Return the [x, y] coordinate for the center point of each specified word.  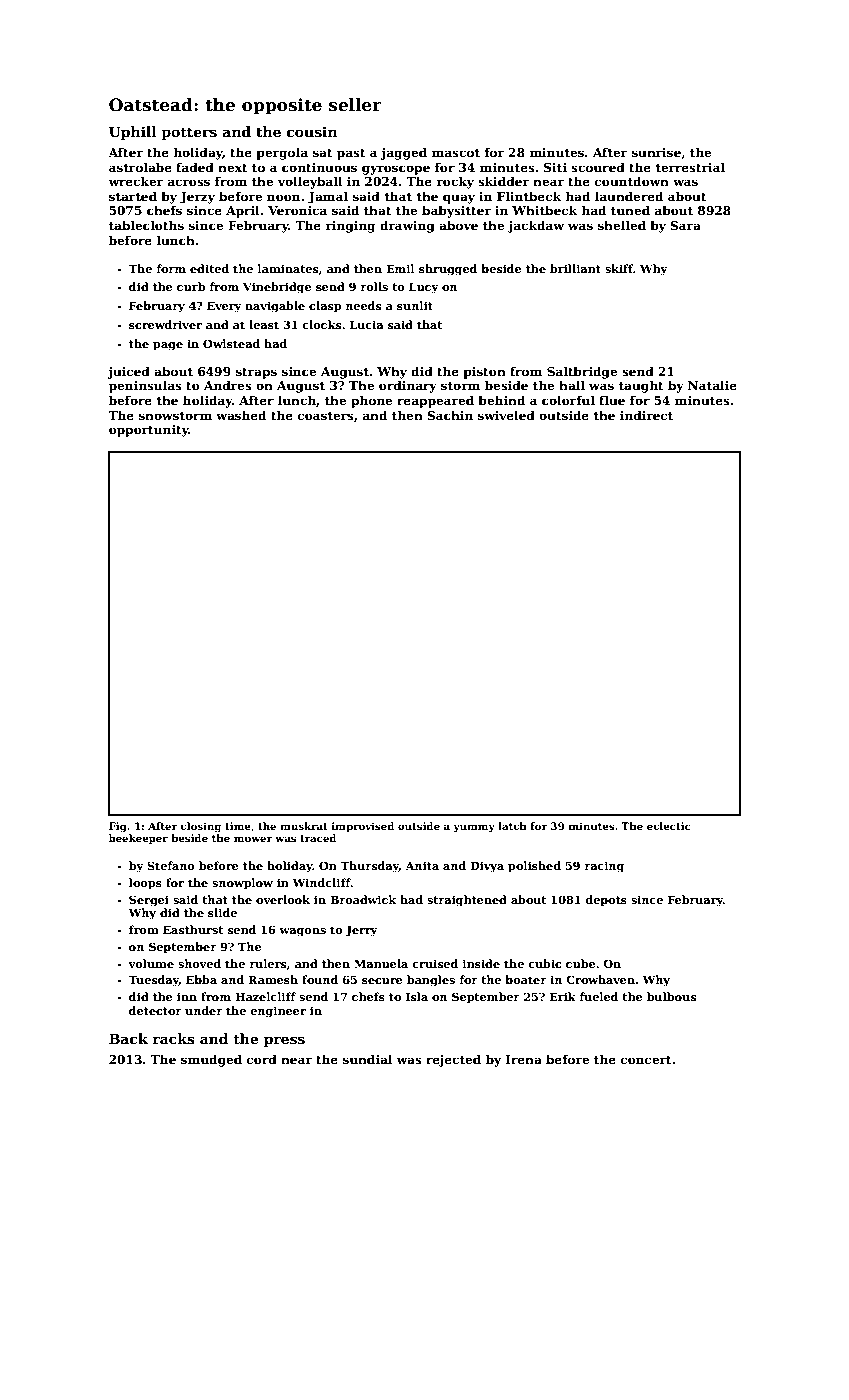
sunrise [656, 152]
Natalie [712, 385]
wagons [302, 932]
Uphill [133, 133]
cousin [312, 131]
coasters [326, 416]
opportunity [149, 431]
